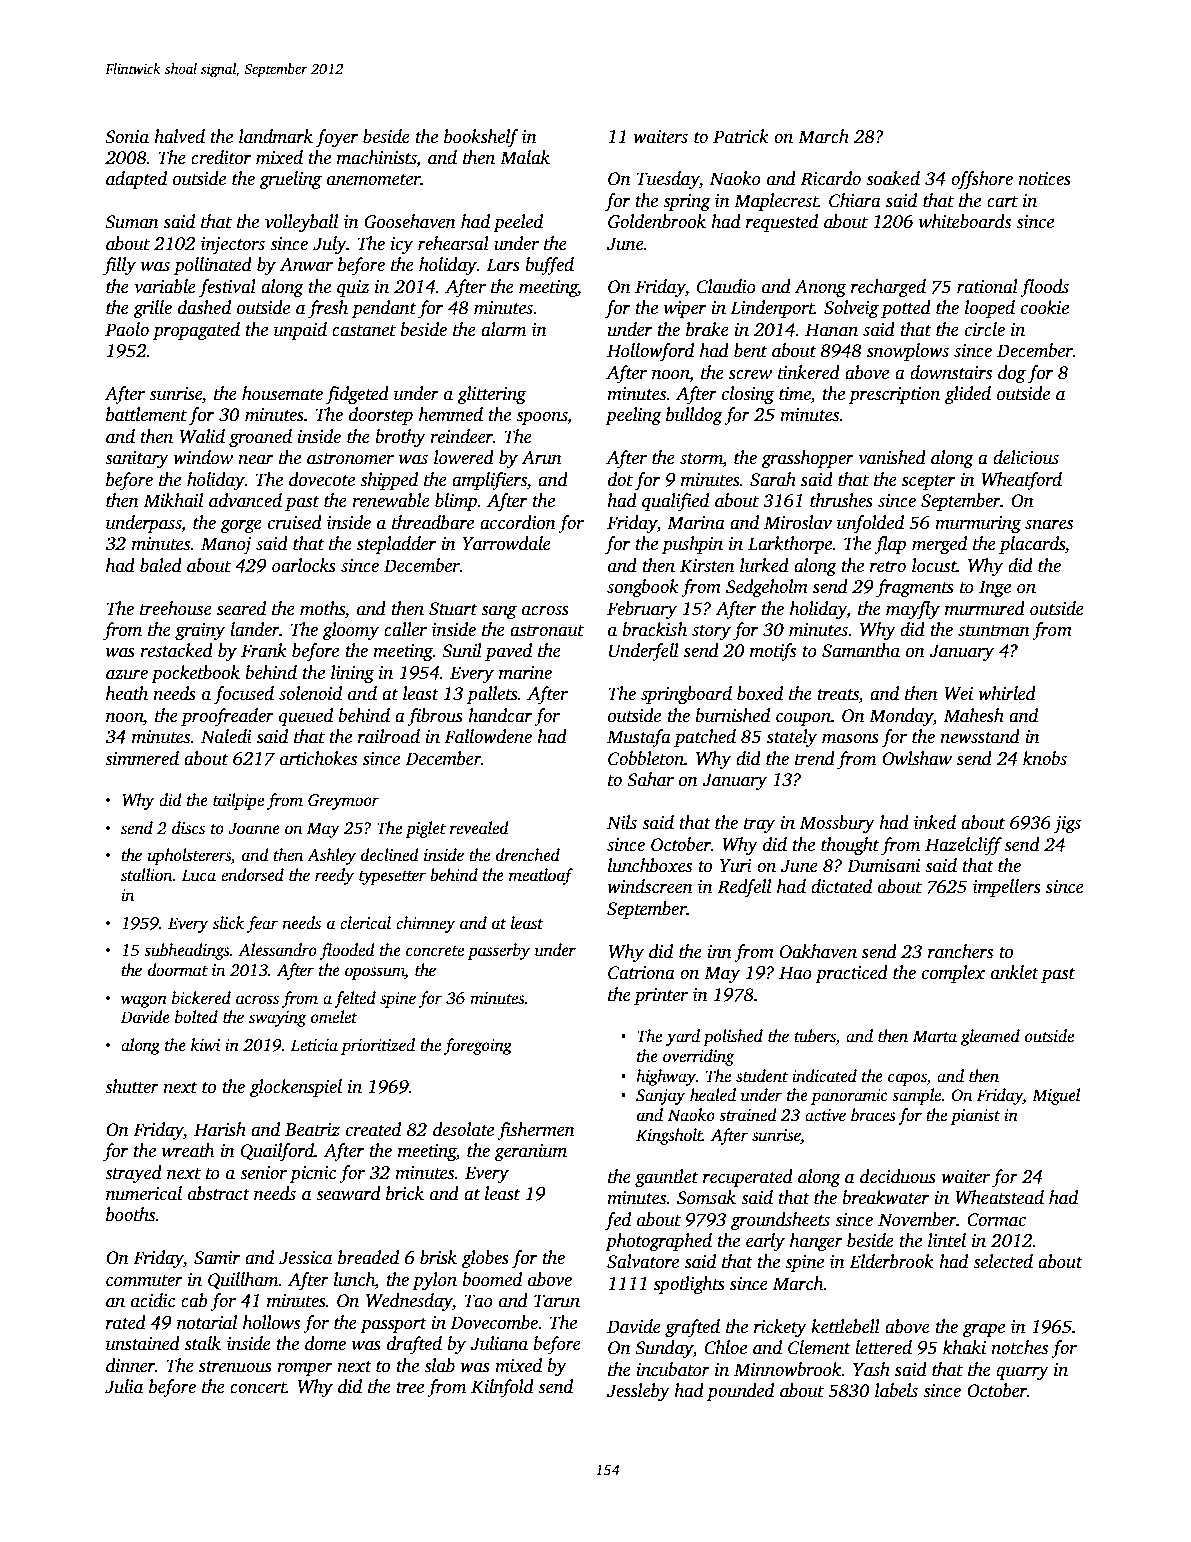 The height and width of the screenshot is (1542, 1191). What do you see at coordinates (732, 715) in the screenshot?
I see `burnished` at bounding box center [732, 715].
